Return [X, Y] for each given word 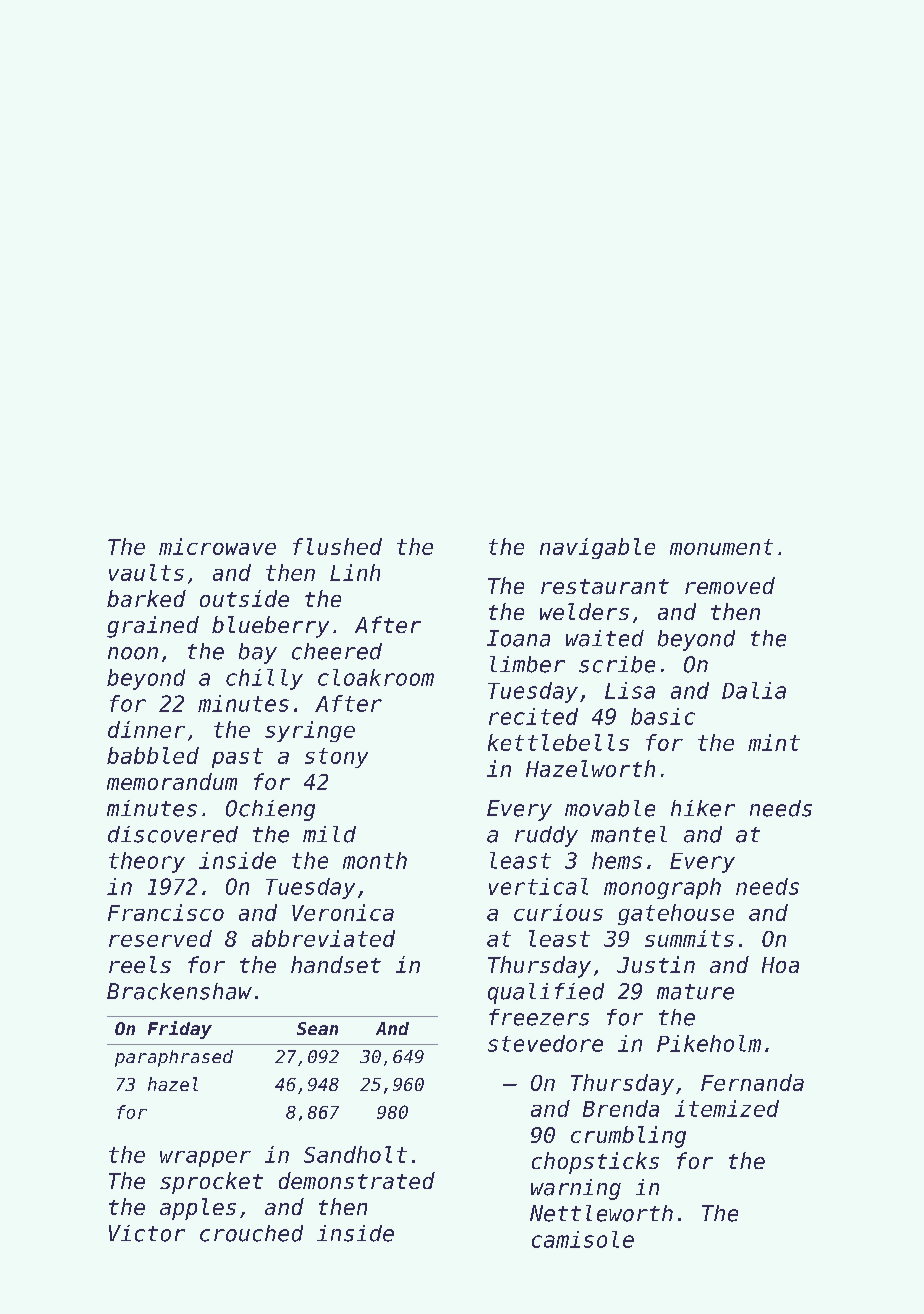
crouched [251, 1233]
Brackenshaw [179, 991]
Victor [147, 1233]
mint [774, 742]
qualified [546, 993]
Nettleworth [601, 1213]
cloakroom [376, 677]
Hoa [780, 965]
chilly [264, 679]
